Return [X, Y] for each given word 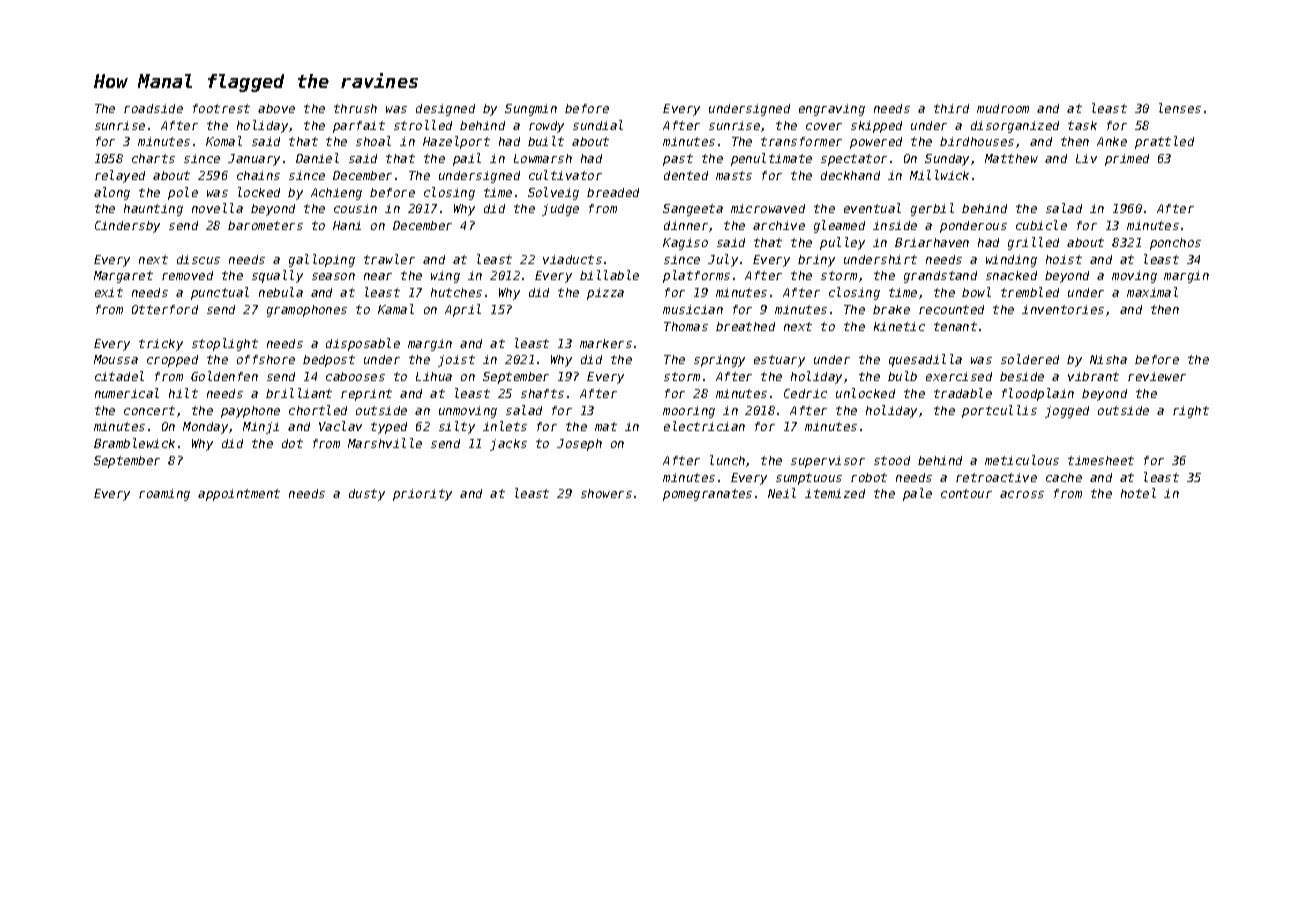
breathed [745, 326]
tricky [161, 345]
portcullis [999, 411]
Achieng [336, 194]
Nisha [1108, 359]
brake [891, 309]
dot [292, 443]
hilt [183, 393]
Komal [224, 141]
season [333, 276]
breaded [613, 192]
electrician [704, 426]
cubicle [1041, 225]
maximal [1152, 292]
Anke [1112, 141]
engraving [832, 110]
